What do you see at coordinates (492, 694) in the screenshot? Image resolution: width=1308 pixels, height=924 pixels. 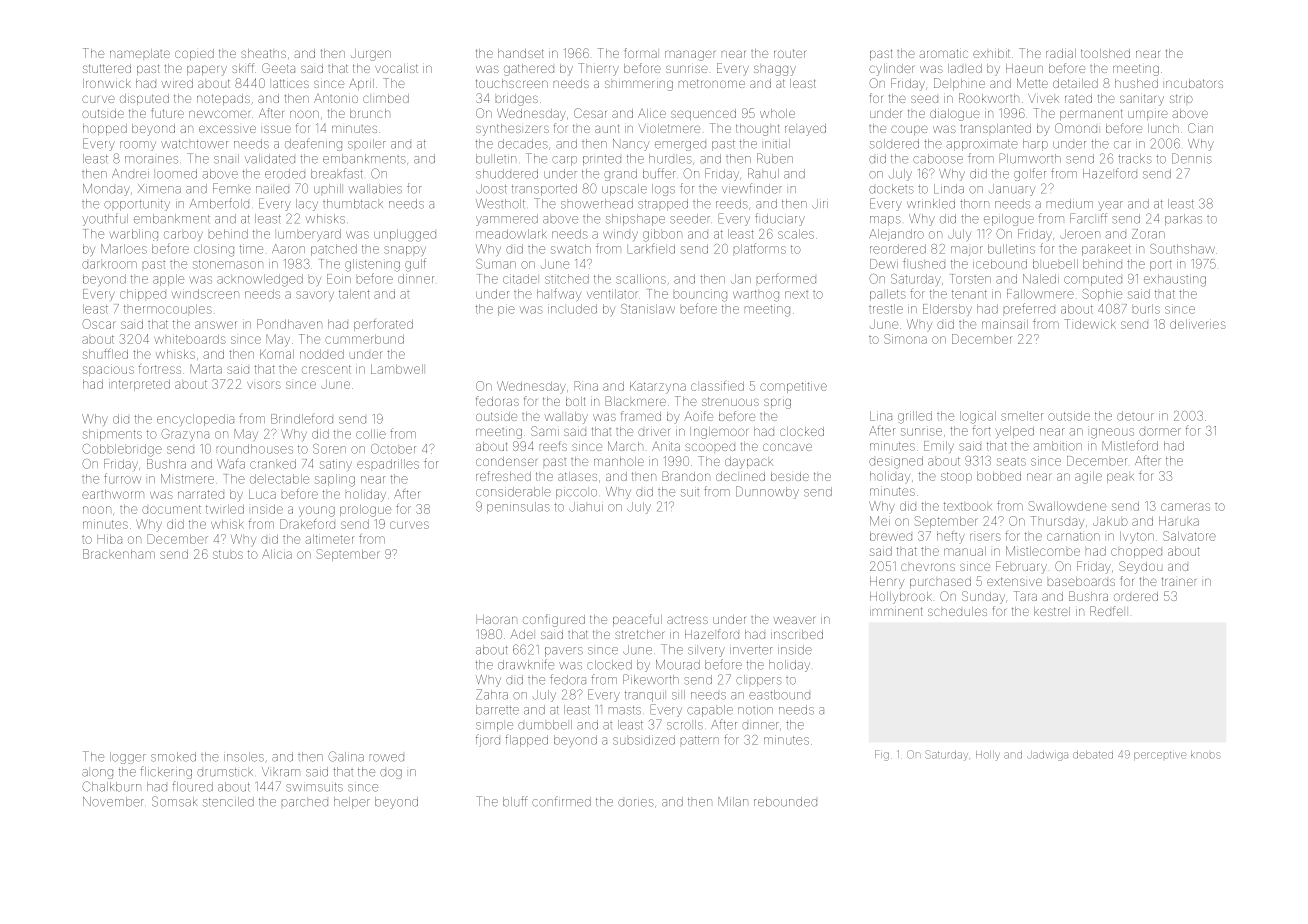 I see `Zahra` at bounding box center [492, 694].
